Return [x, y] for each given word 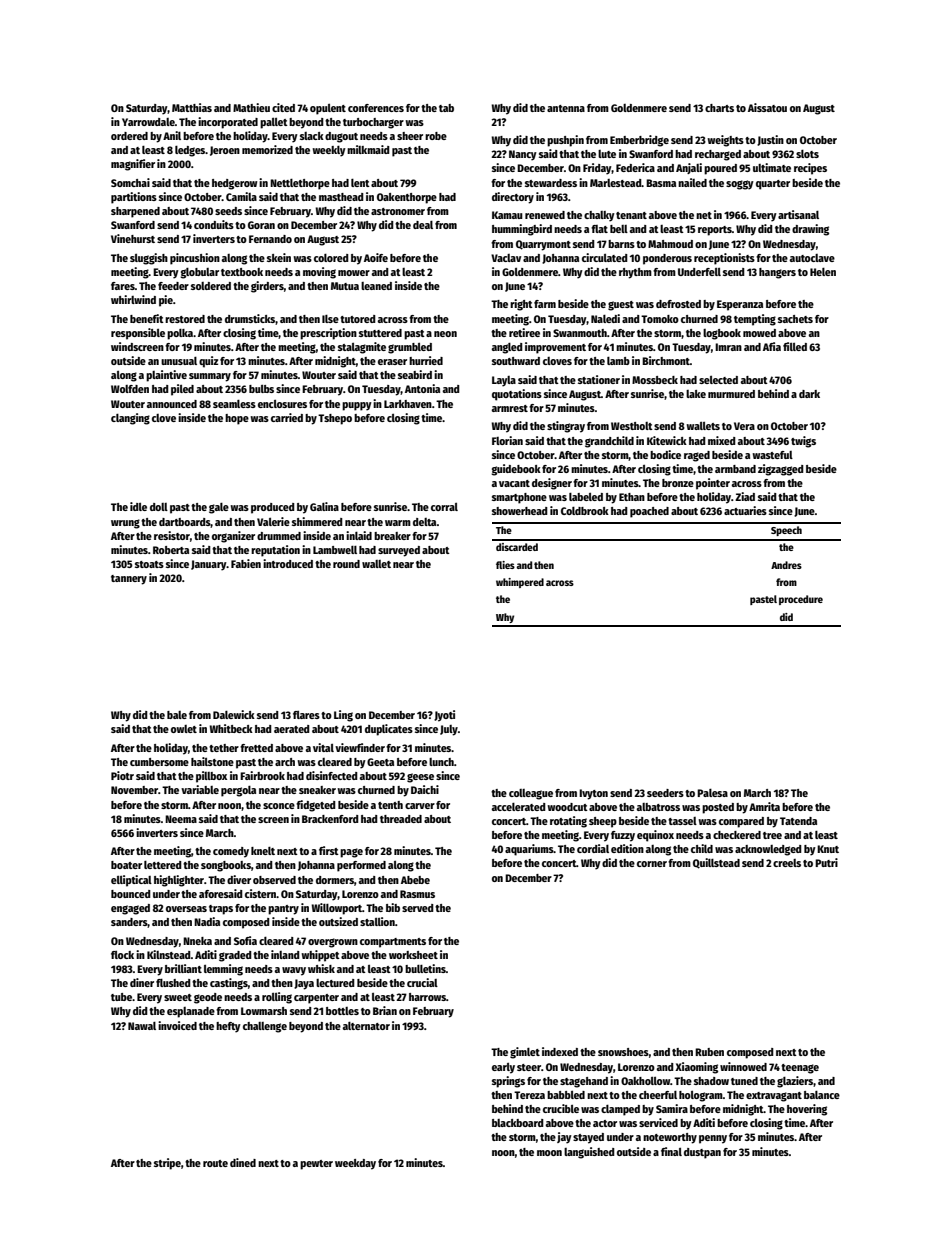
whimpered [520, 583]
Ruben [709, 1052]
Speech [786, 531]
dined [243, 1162]
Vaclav [506, 258]
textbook [242, 272]
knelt [263, 851]
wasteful [772, 455]
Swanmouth [580, 333]
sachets [795, 319]
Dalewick [234, 714]
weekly [329, 151]
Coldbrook [585, 511]
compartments [393, 943]
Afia [772, 346]
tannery [129, 580]
